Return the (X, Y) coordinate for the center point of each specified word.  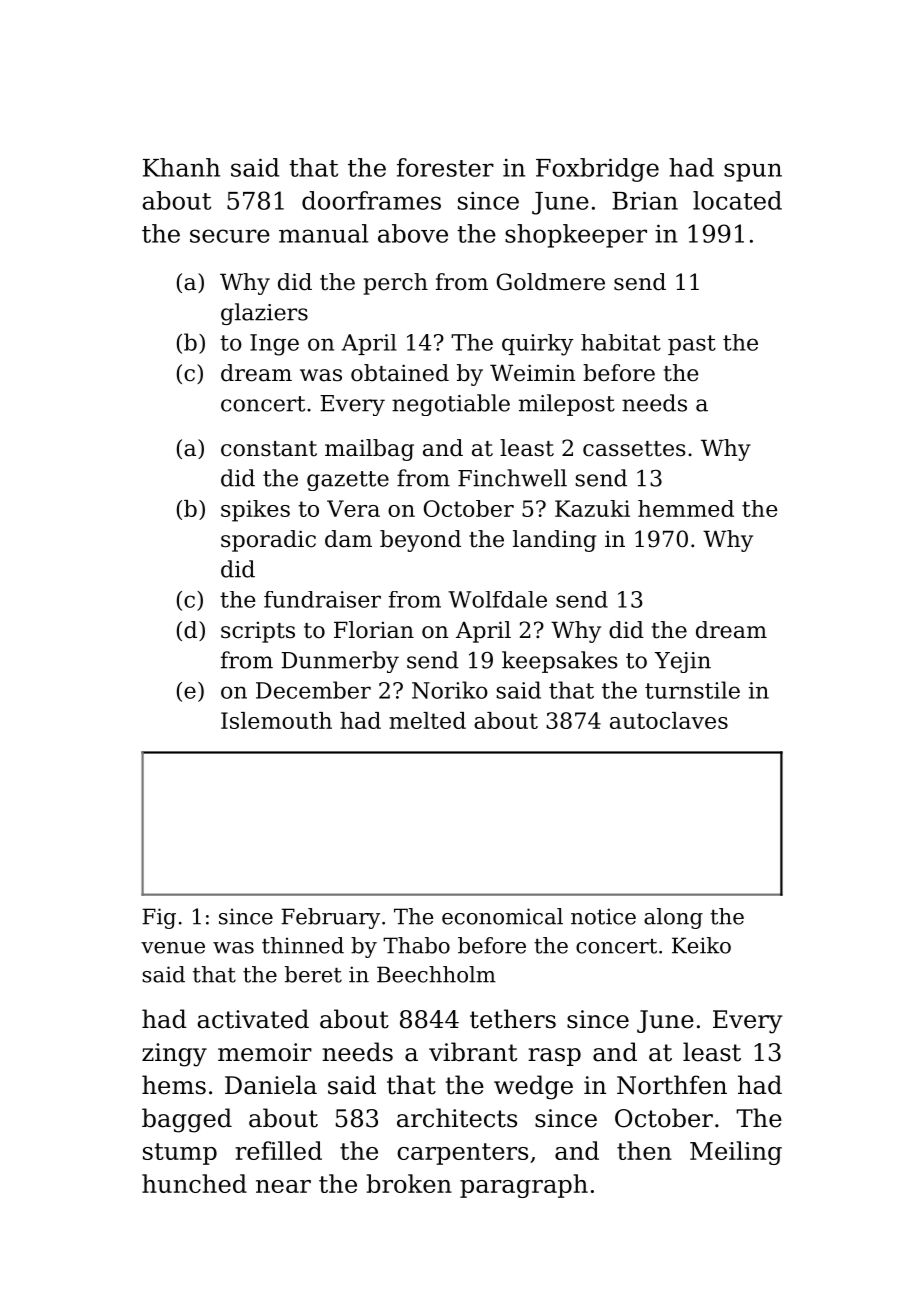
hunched (194, 1183)
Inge (274, 345)
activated (253, 1019)
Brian (645, 200)
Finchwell (512, 478)
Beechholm (436, 974)
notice (603, 916)
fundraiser (322, 599)
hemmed (686, 508)
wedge (533, 1087)
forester (445, 167)
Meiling (736, 1153)
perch (396, 284)
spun (753, 172)
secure (230, 236)
